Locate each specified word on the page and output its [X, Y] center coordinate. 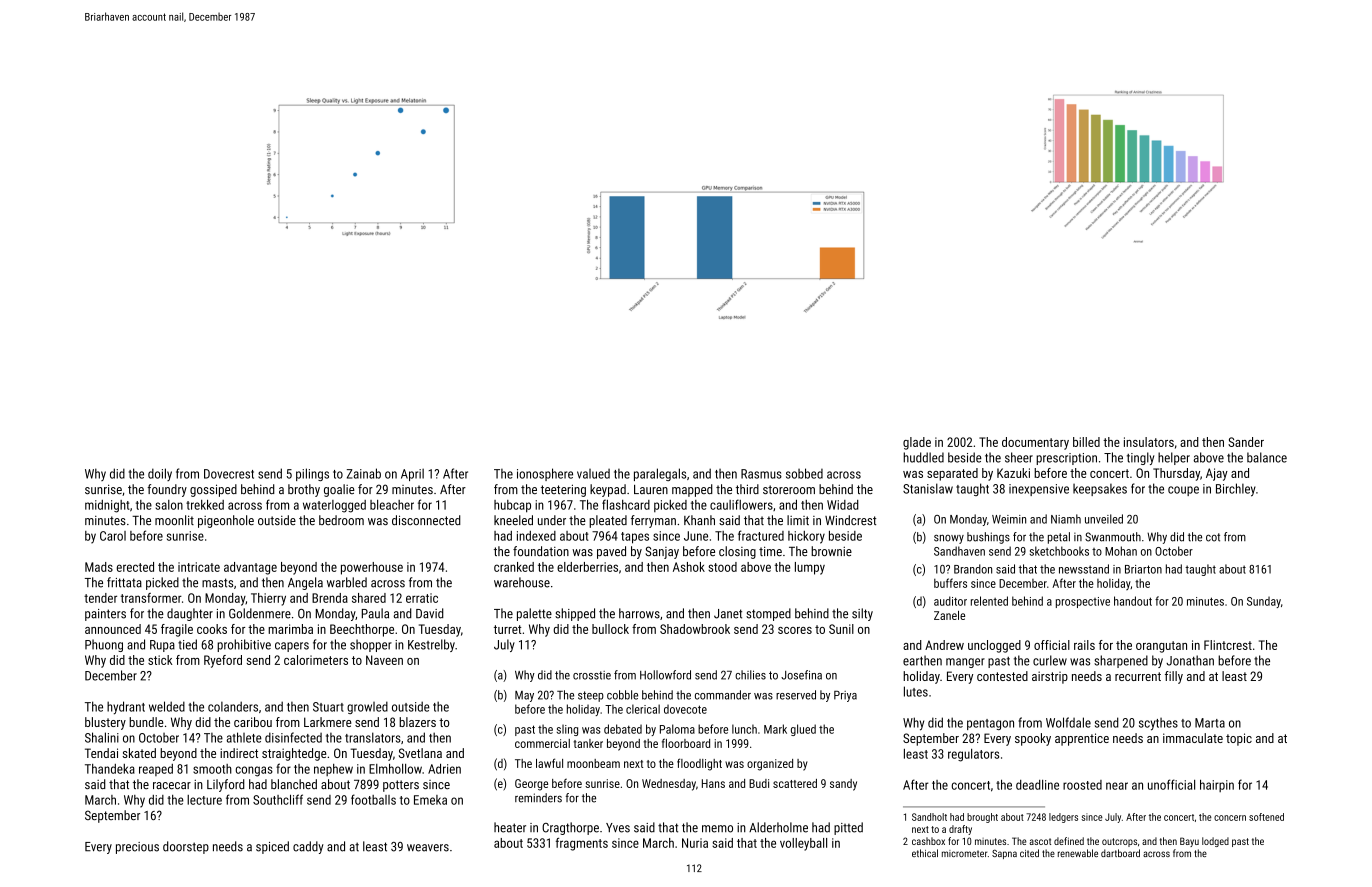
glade [917, 443]
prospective [1083, 602]
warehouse [522, 582]
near [1117, 786]
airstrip [1050, 677]
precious [137, 848]
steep [591, 696]
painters [105, 615]
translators [373, 737]
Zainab [364, 473]
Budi [759, 783]
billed [1086, 442]
